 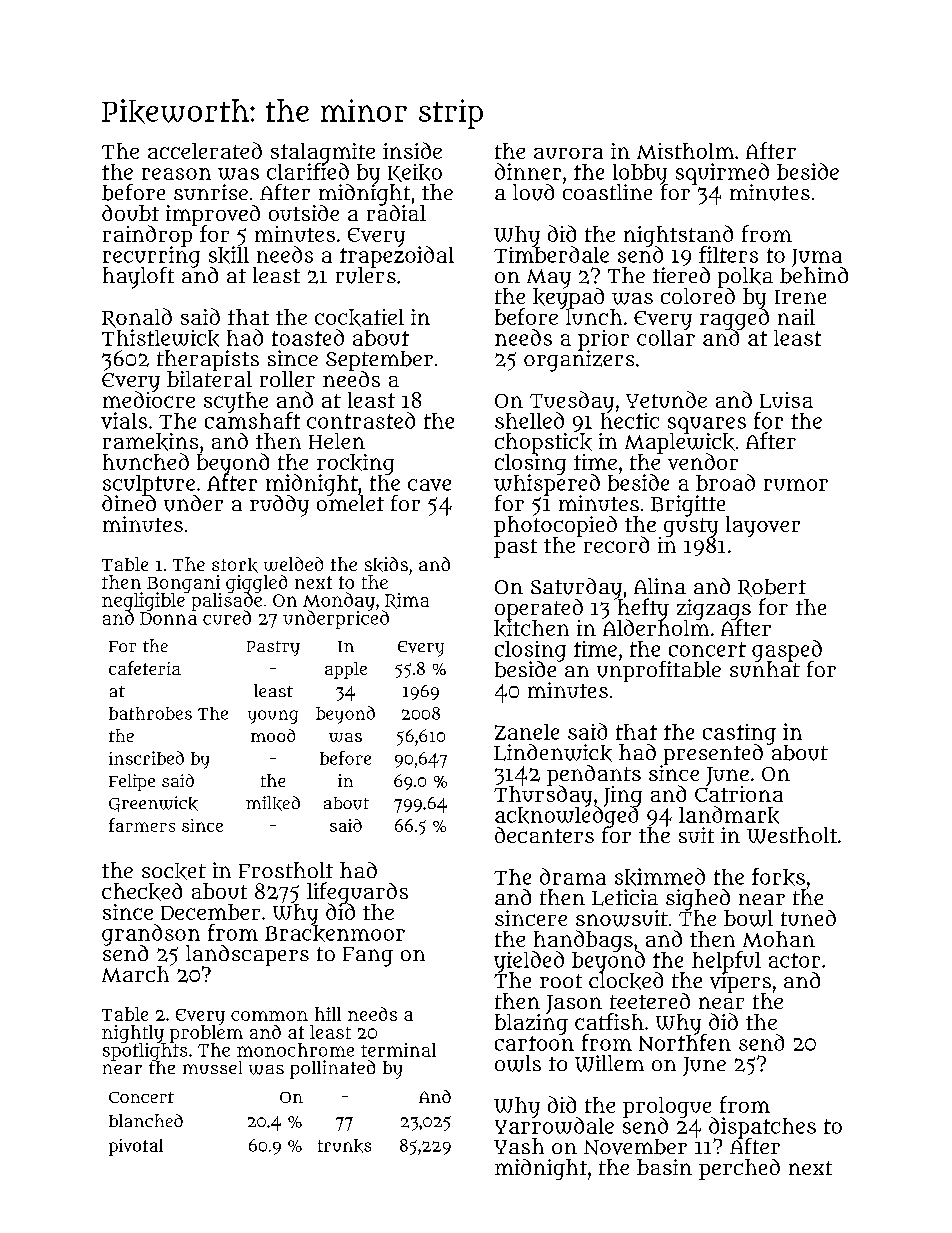 I want to click on loud, so click(x=533, y=192).
